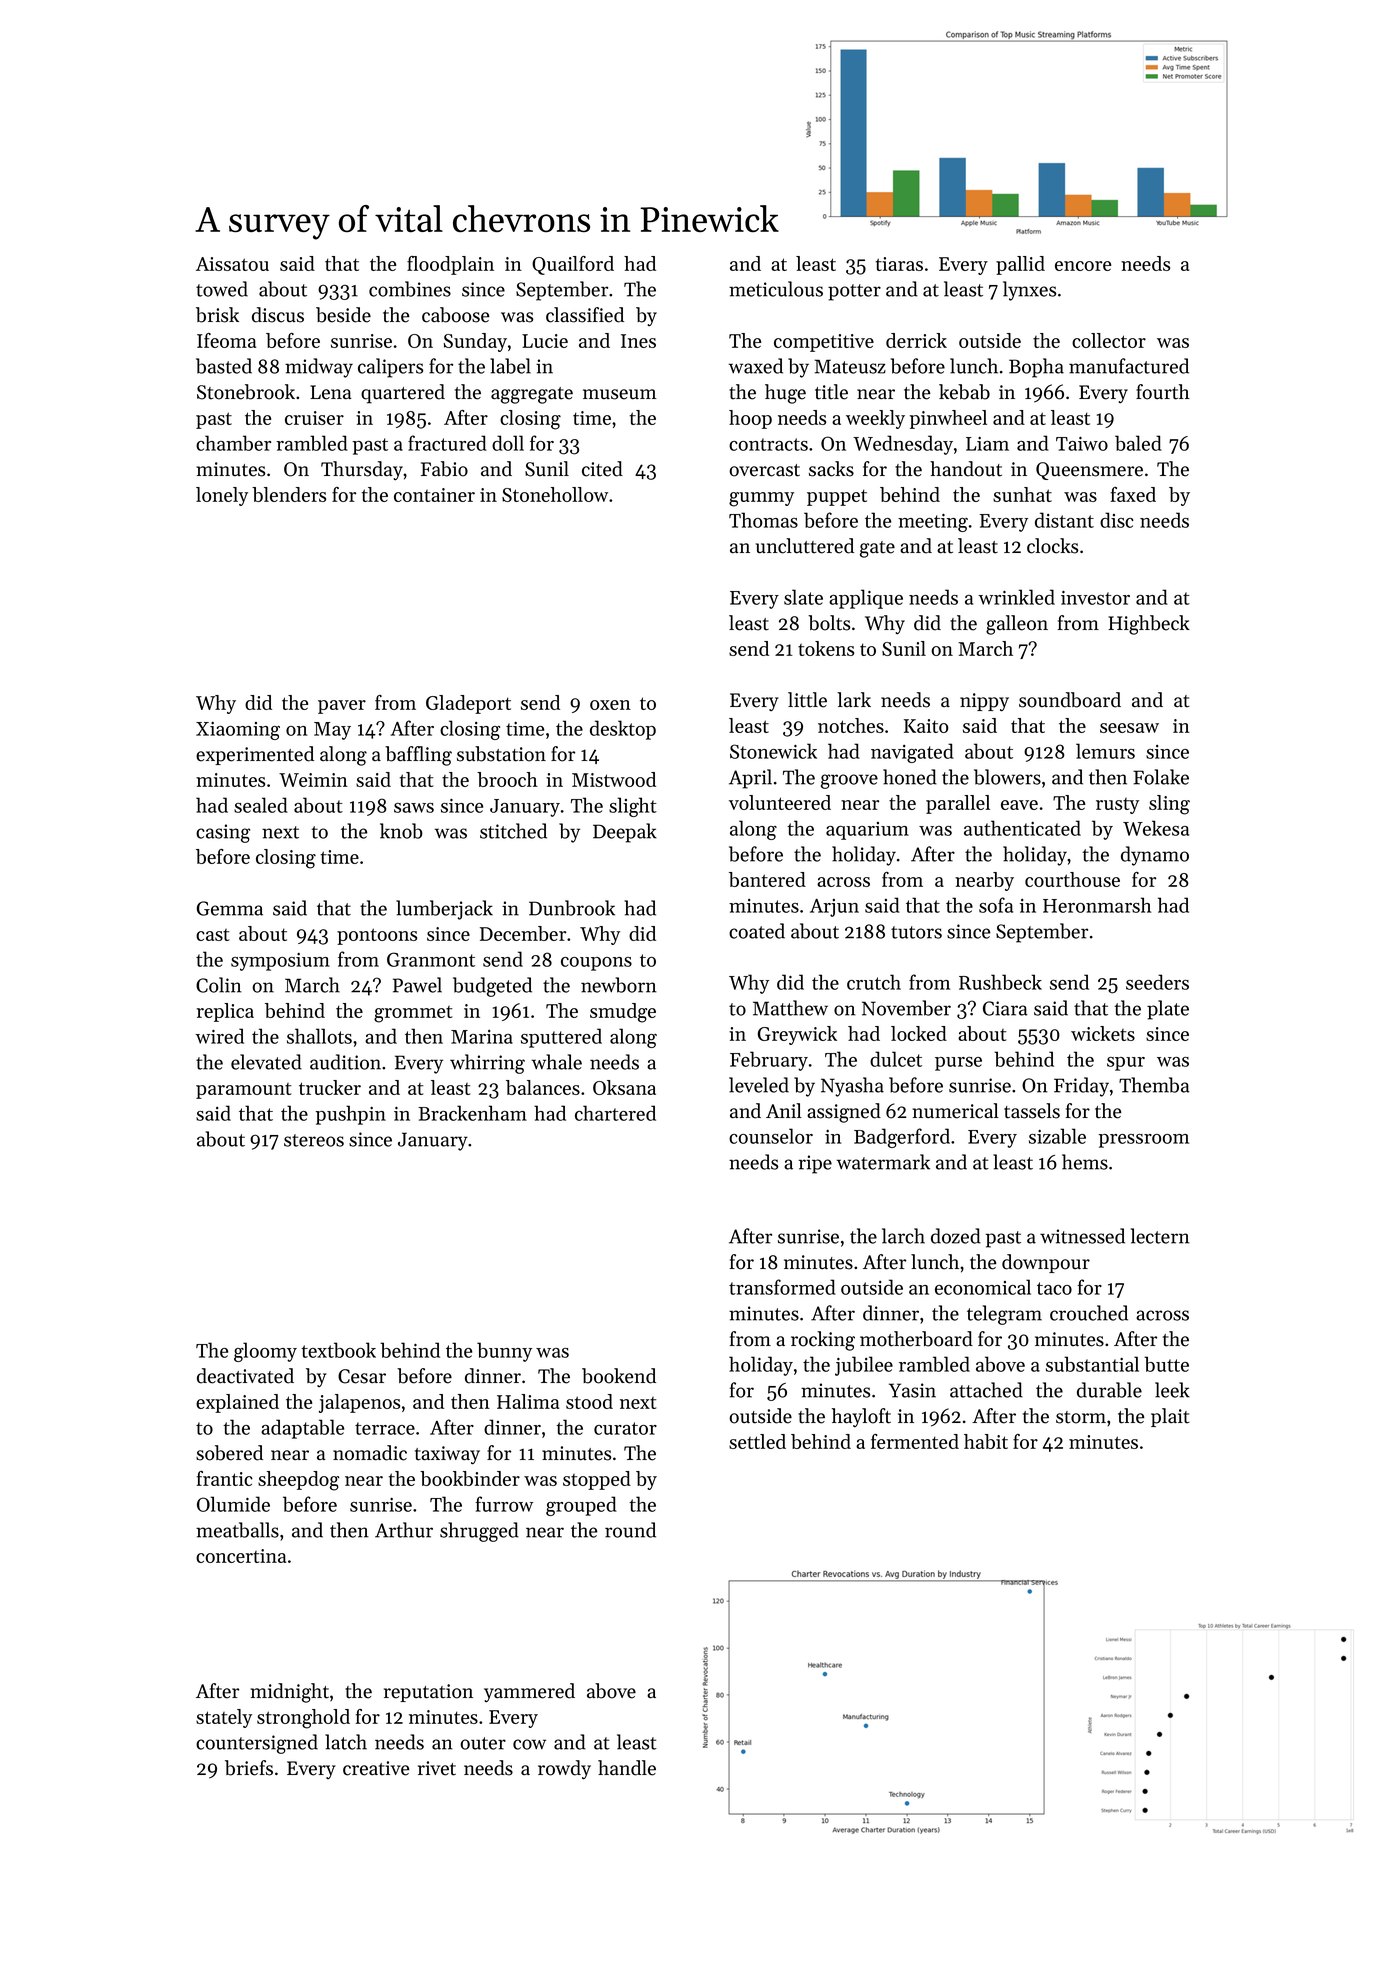 The height and width of the screenshot is (1969, 1386). Describe the element at coordinates (1089, 471) in the screenshot. I see `Queensmere` at that location.
